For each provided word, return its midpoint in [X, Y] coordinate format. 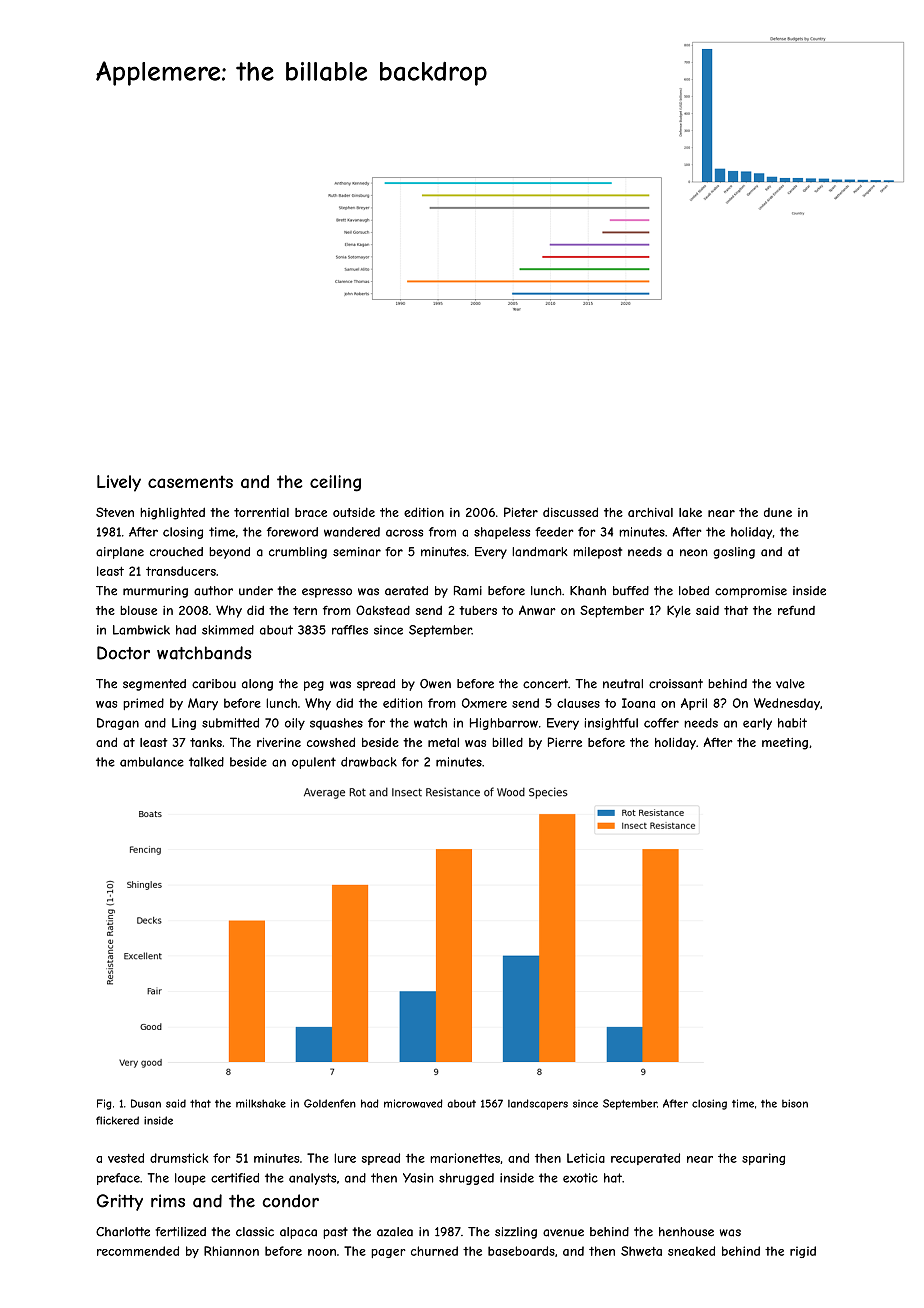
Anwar [537, 610]
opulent [314, 763]
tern [305, 610]
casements [190, 482]
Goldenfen [330, 1103]
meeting [785, 744]
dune [778, 512]
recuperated [645, 1159]
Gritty [120, 1202]
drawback [369, 762]
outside [354, 512]
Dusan [146, 1103]
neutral [623, 684]
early [757, 724]
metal [443, 742]
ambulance [152, 762]
